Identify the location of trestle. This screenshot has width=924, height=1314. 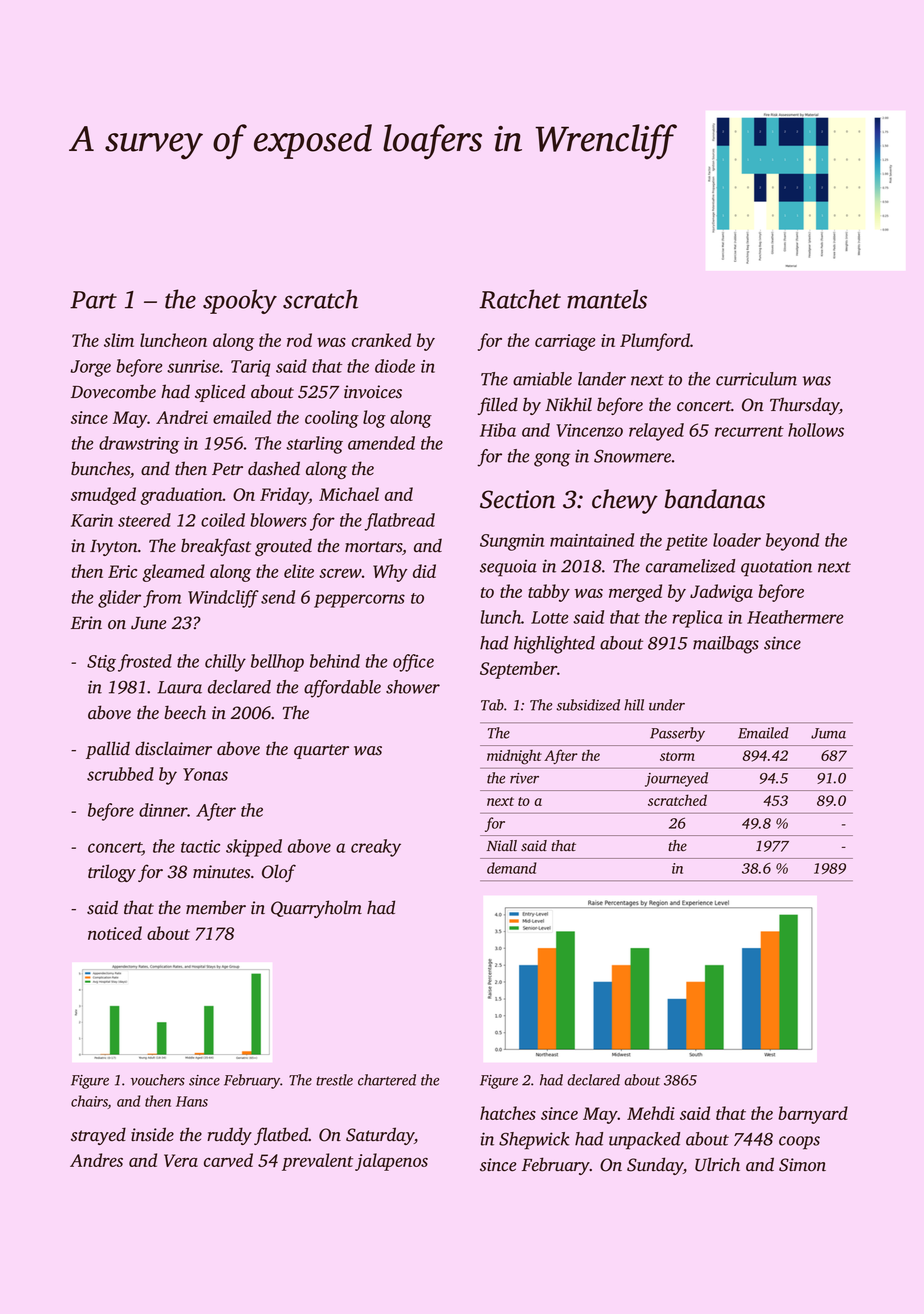
(334, 1080).
